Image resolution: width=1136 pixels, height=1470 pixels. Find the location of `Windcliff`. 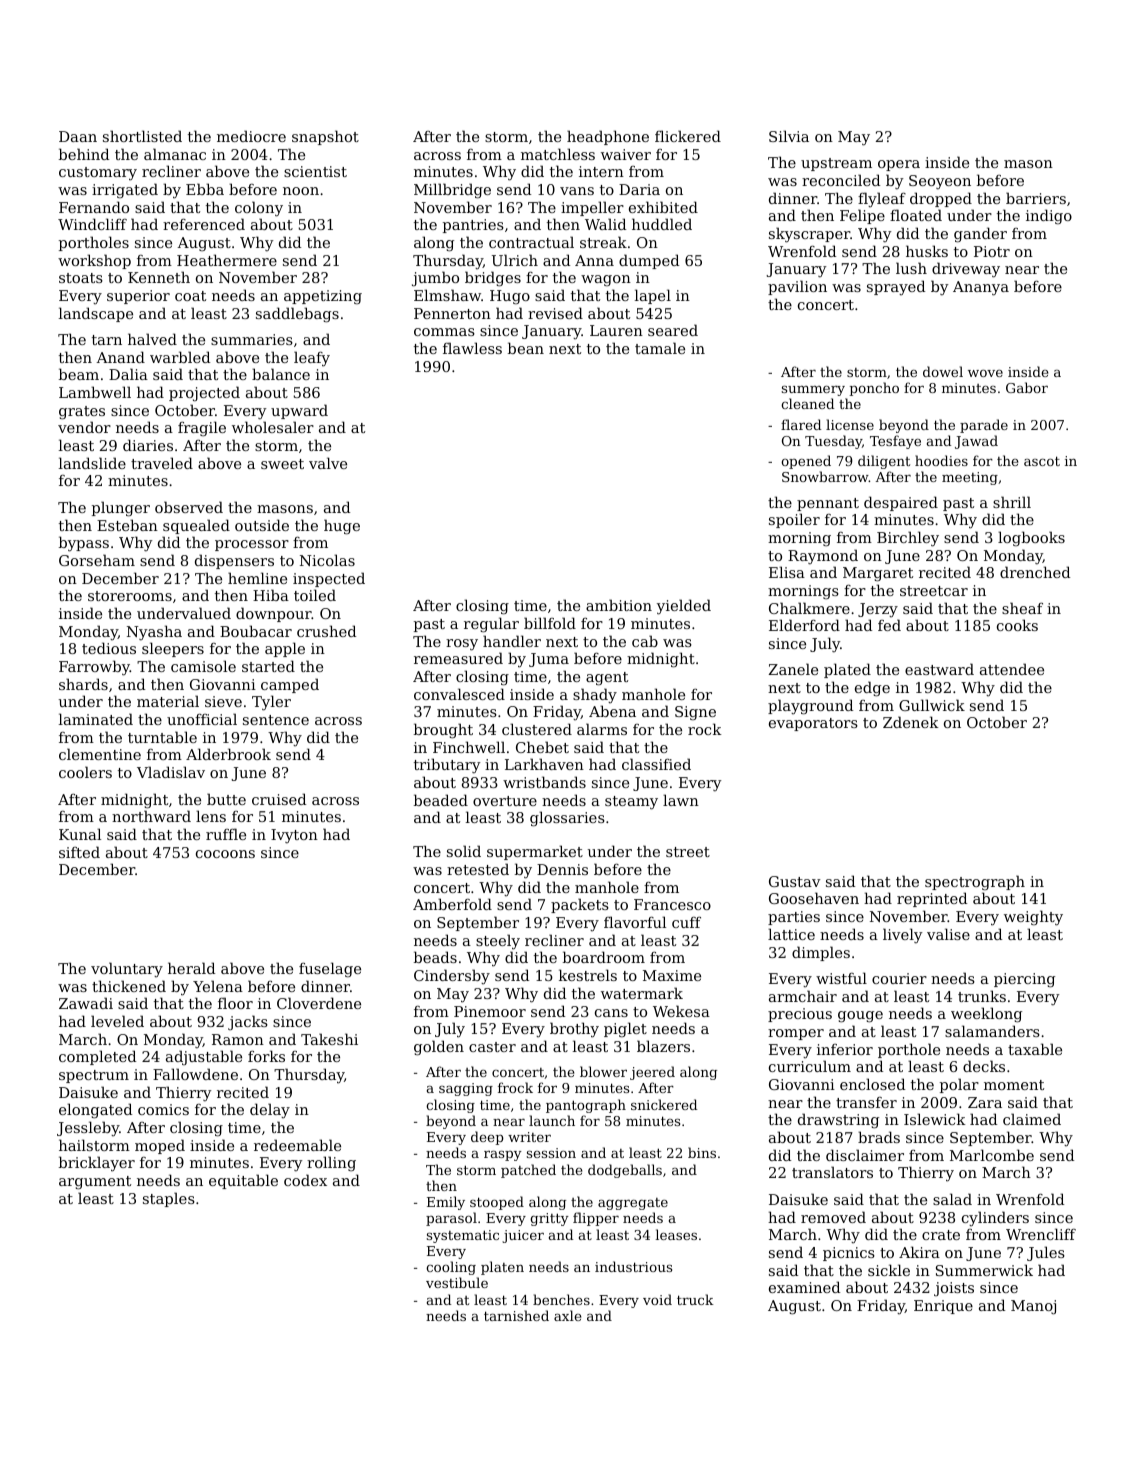

Windcliff is located at coordinates (92, 224).
